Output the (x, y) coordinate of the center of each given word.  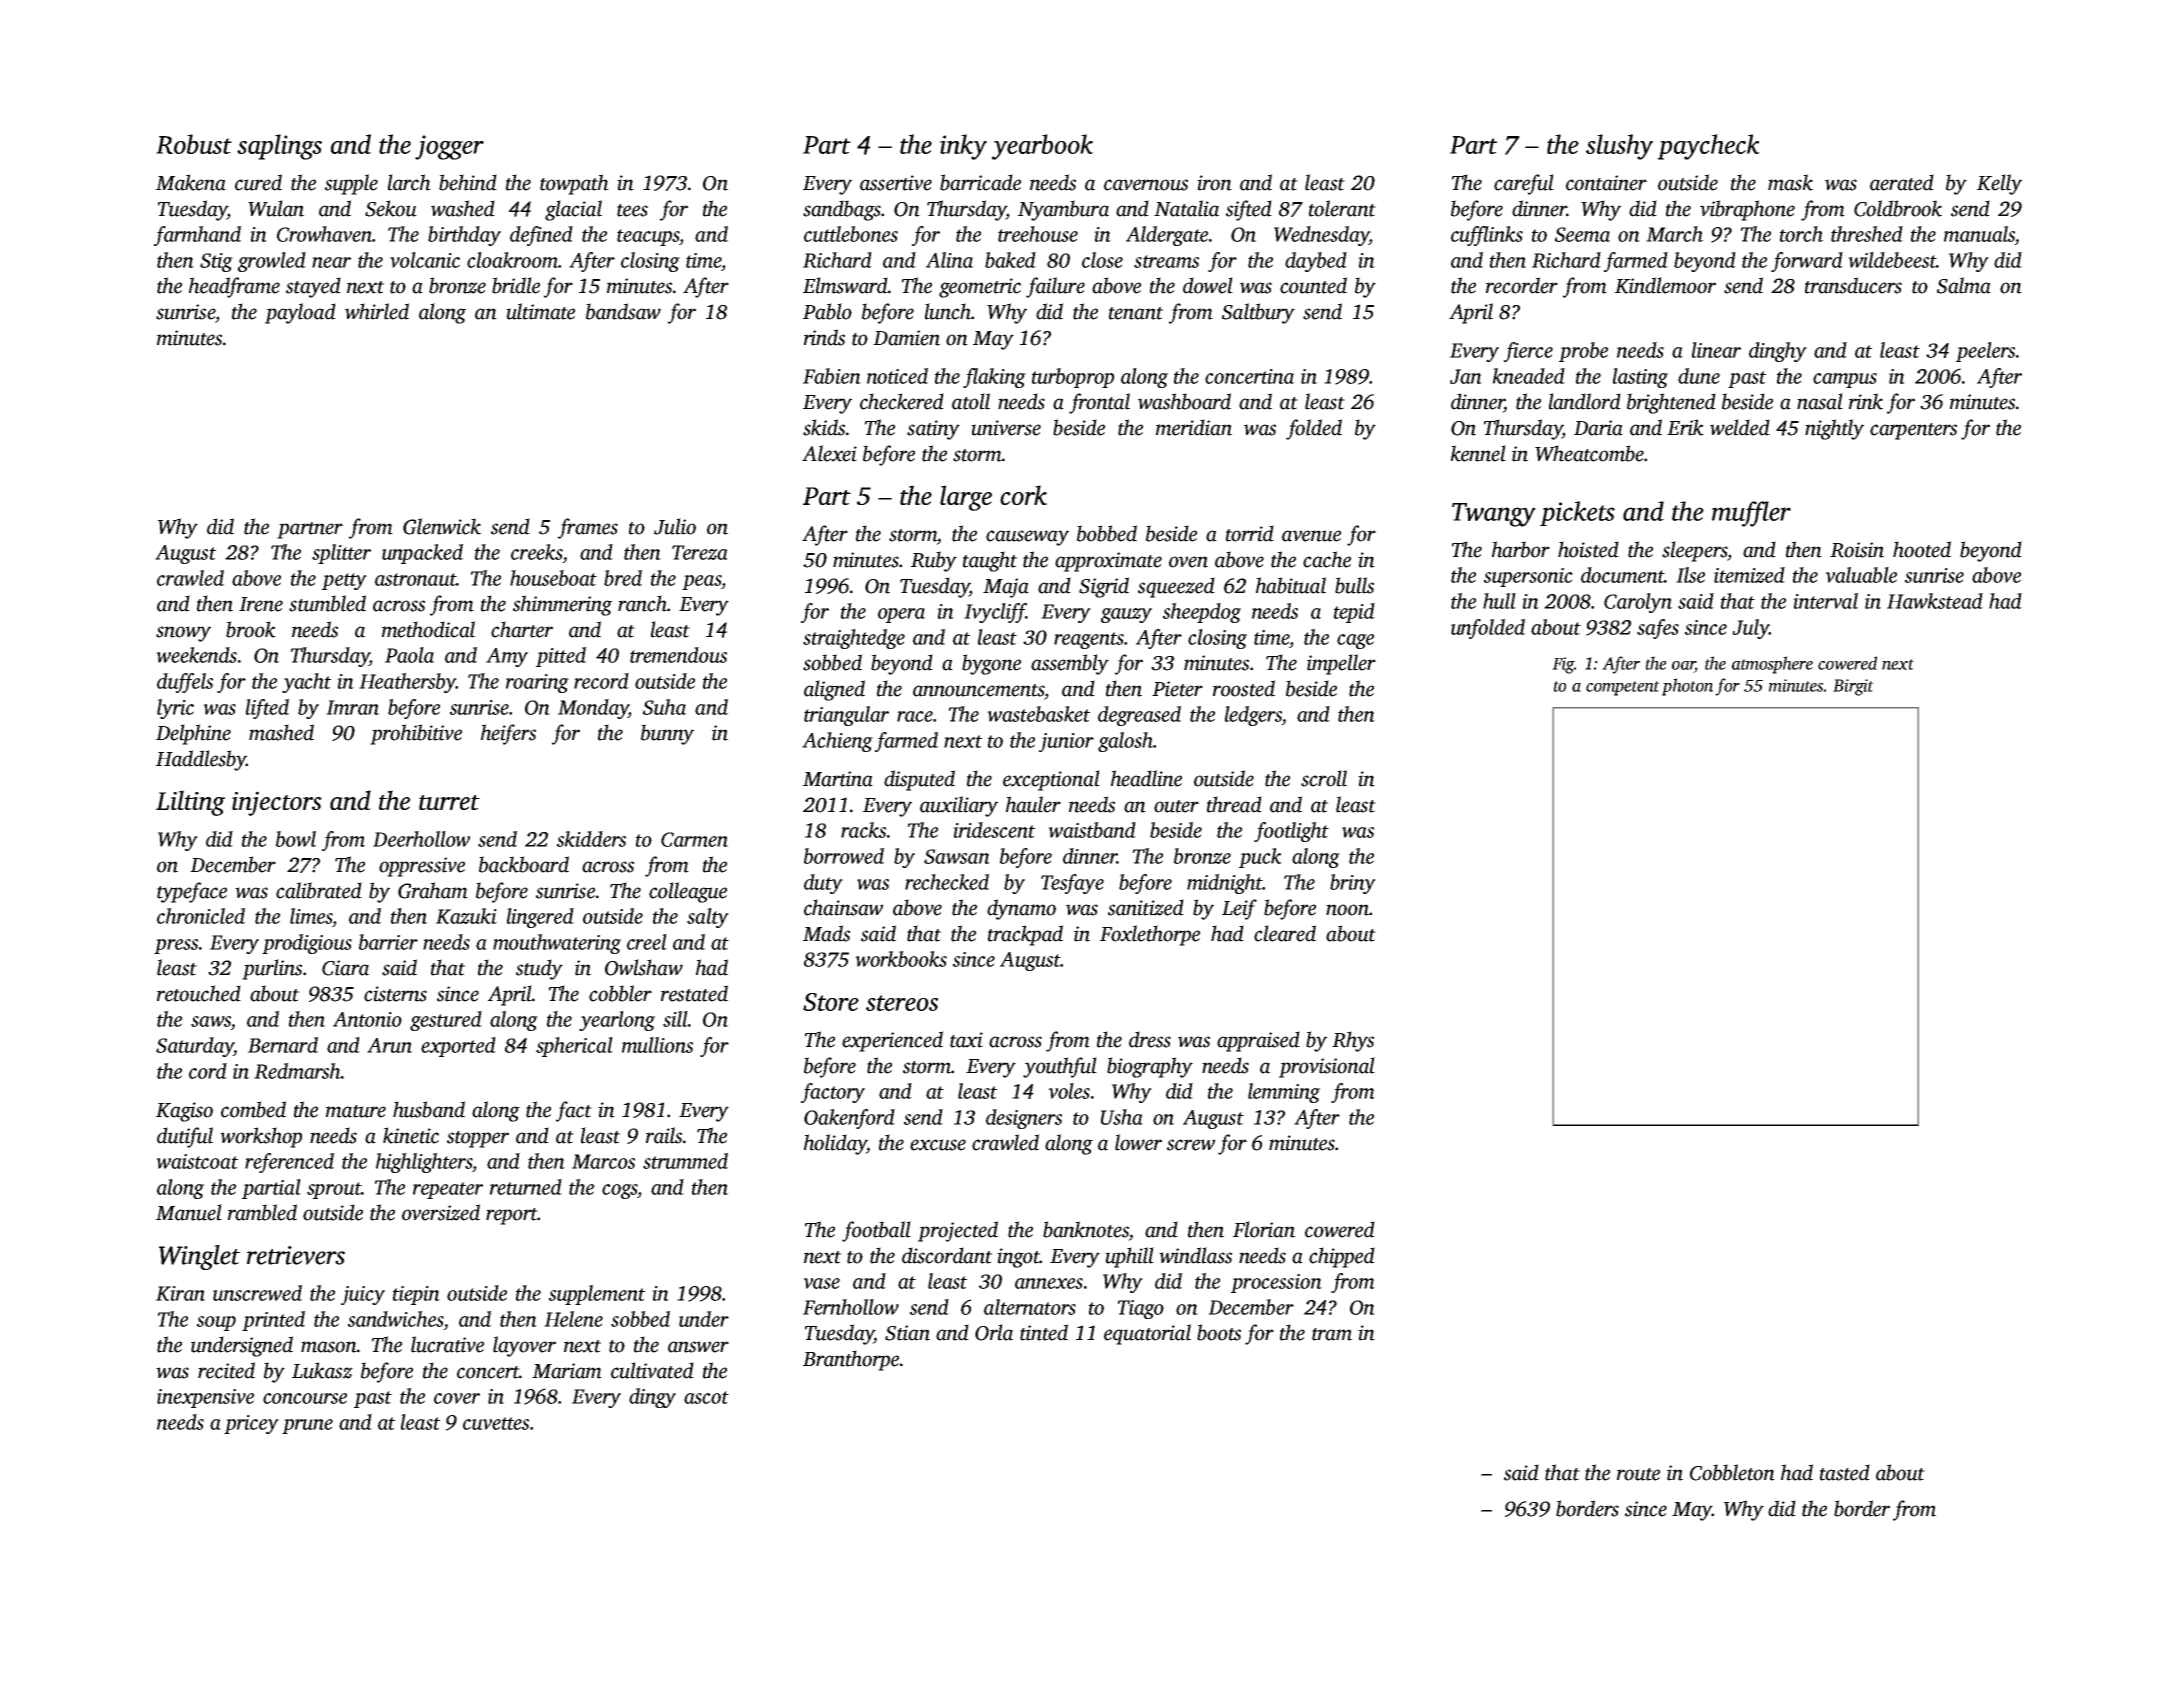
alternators (1030, 1307)
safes (1658, 629)
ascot (706, 1397)
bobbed (1107, 533)
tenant (1136, 313)
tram (1332, 1334)
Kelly (1999, 184)
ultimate (540, 311)
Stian (907, 1333)
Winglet (199, 1257)
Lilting (190, 803)
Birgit (1853, 687)
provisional (1327, 1067)
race (915, 716)
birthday (464, 236)
